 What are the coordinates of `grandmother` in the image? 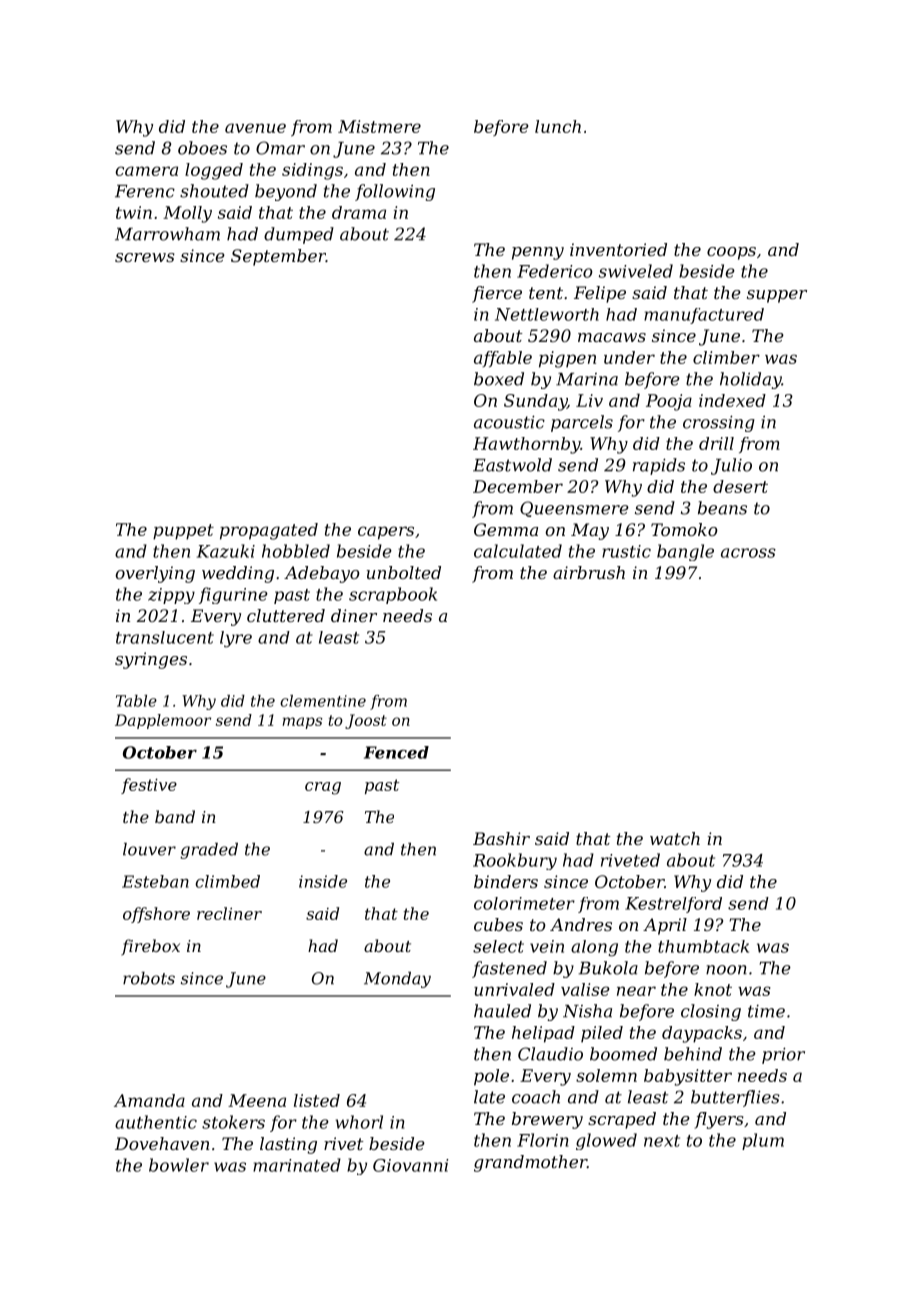 It's located at (530, 1163).
